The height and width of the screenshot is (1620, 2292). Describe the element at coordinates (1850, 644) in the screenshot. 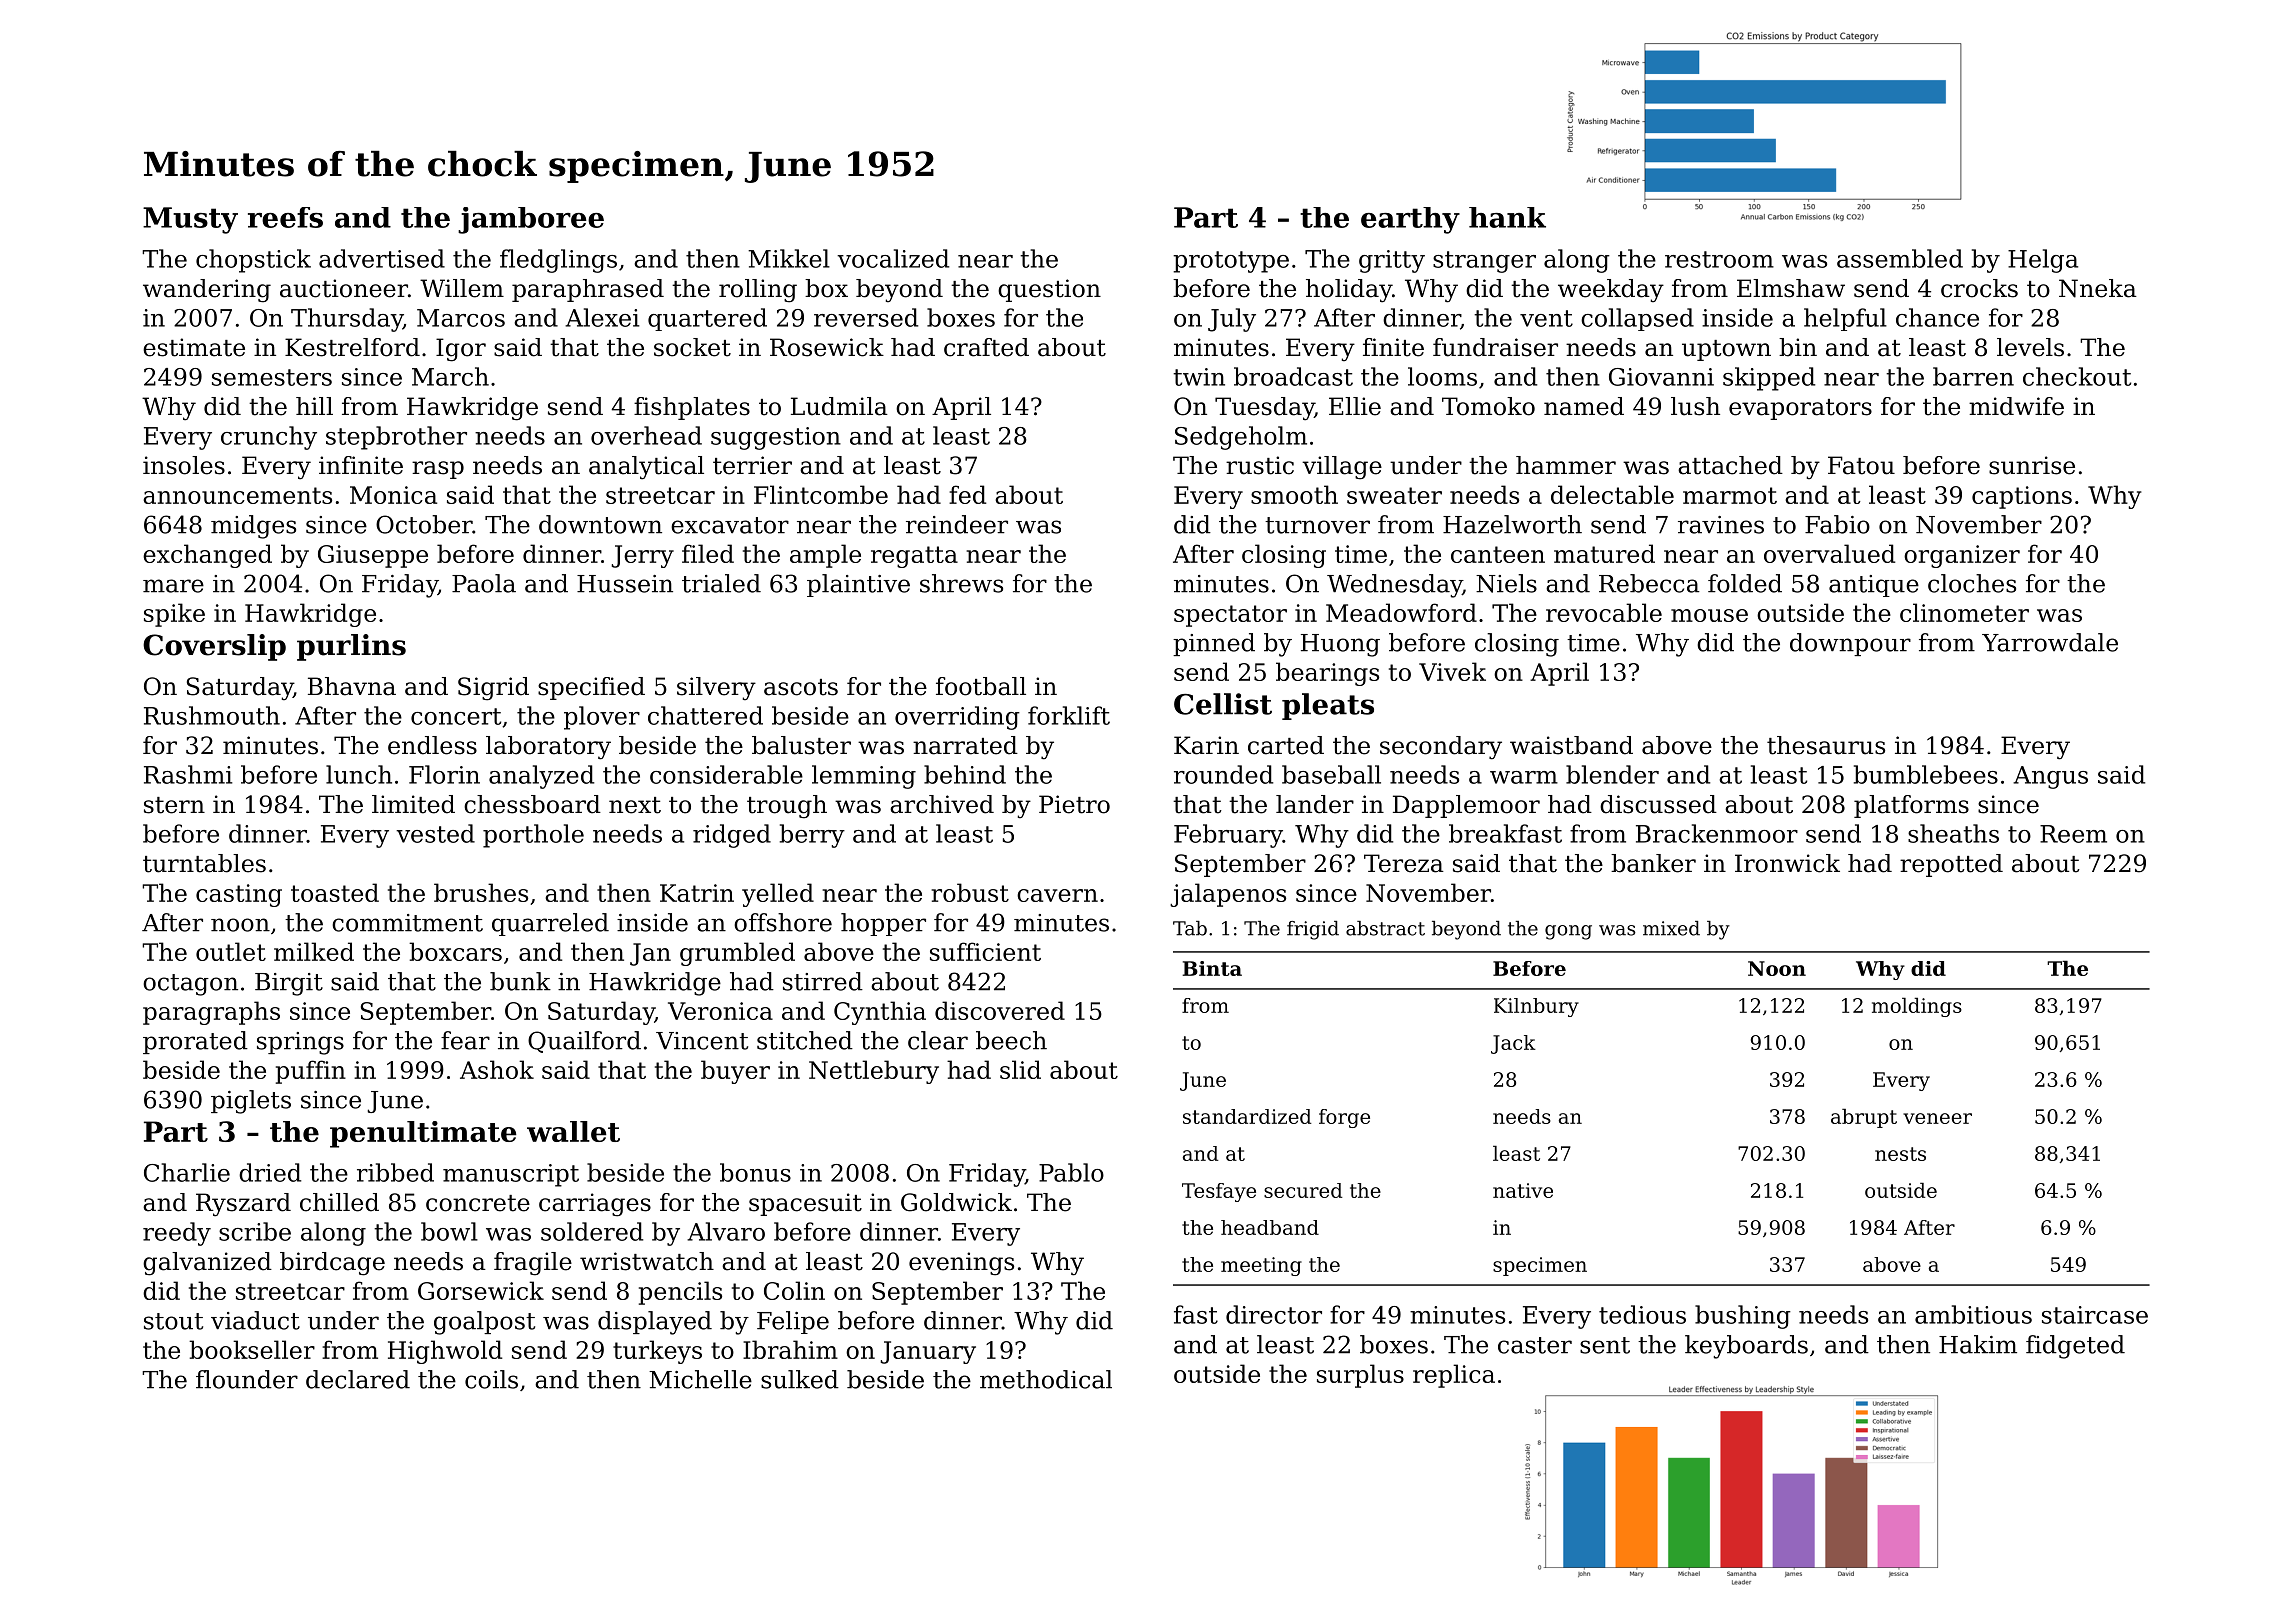

I see `downpour` at that location.
